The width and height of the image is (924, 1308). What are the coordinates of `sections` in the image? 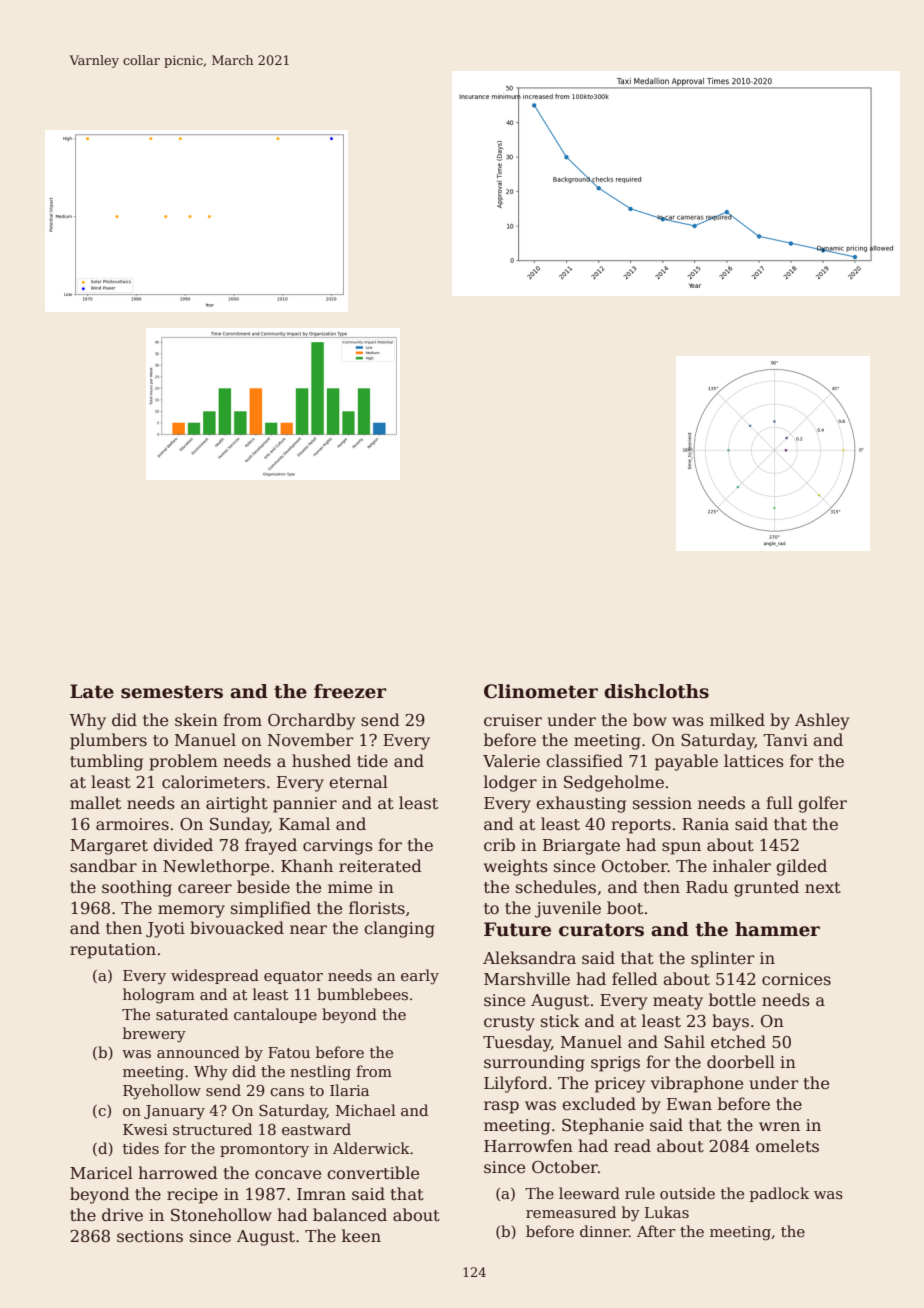 It's located at (150, 1236).
